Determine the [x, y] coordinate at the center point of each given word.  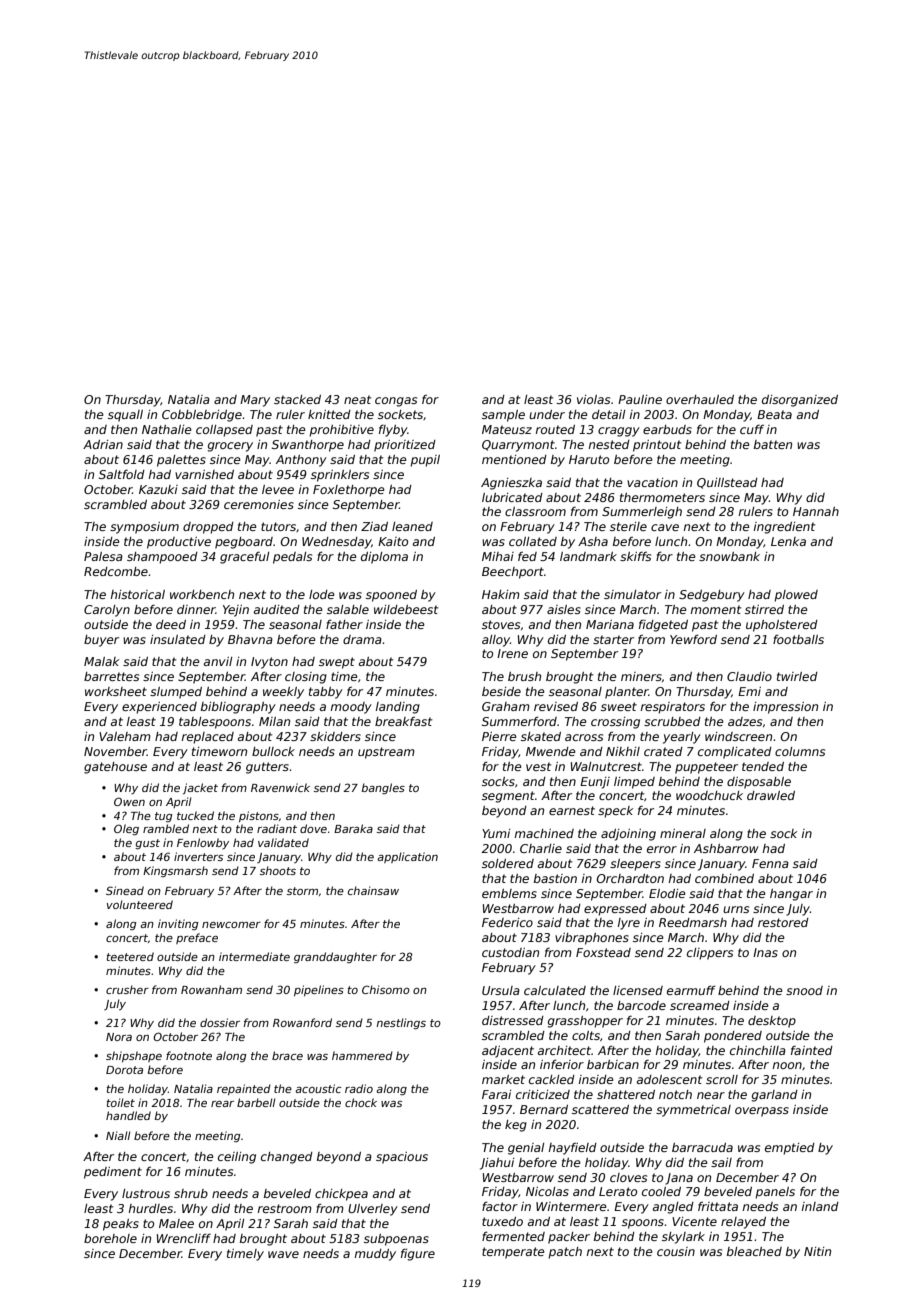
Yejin [236, 611]
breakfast [404, 721]
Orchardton [630, 878]
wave [283, 1254]
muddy [375, 1255]
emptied [790, 1149]
